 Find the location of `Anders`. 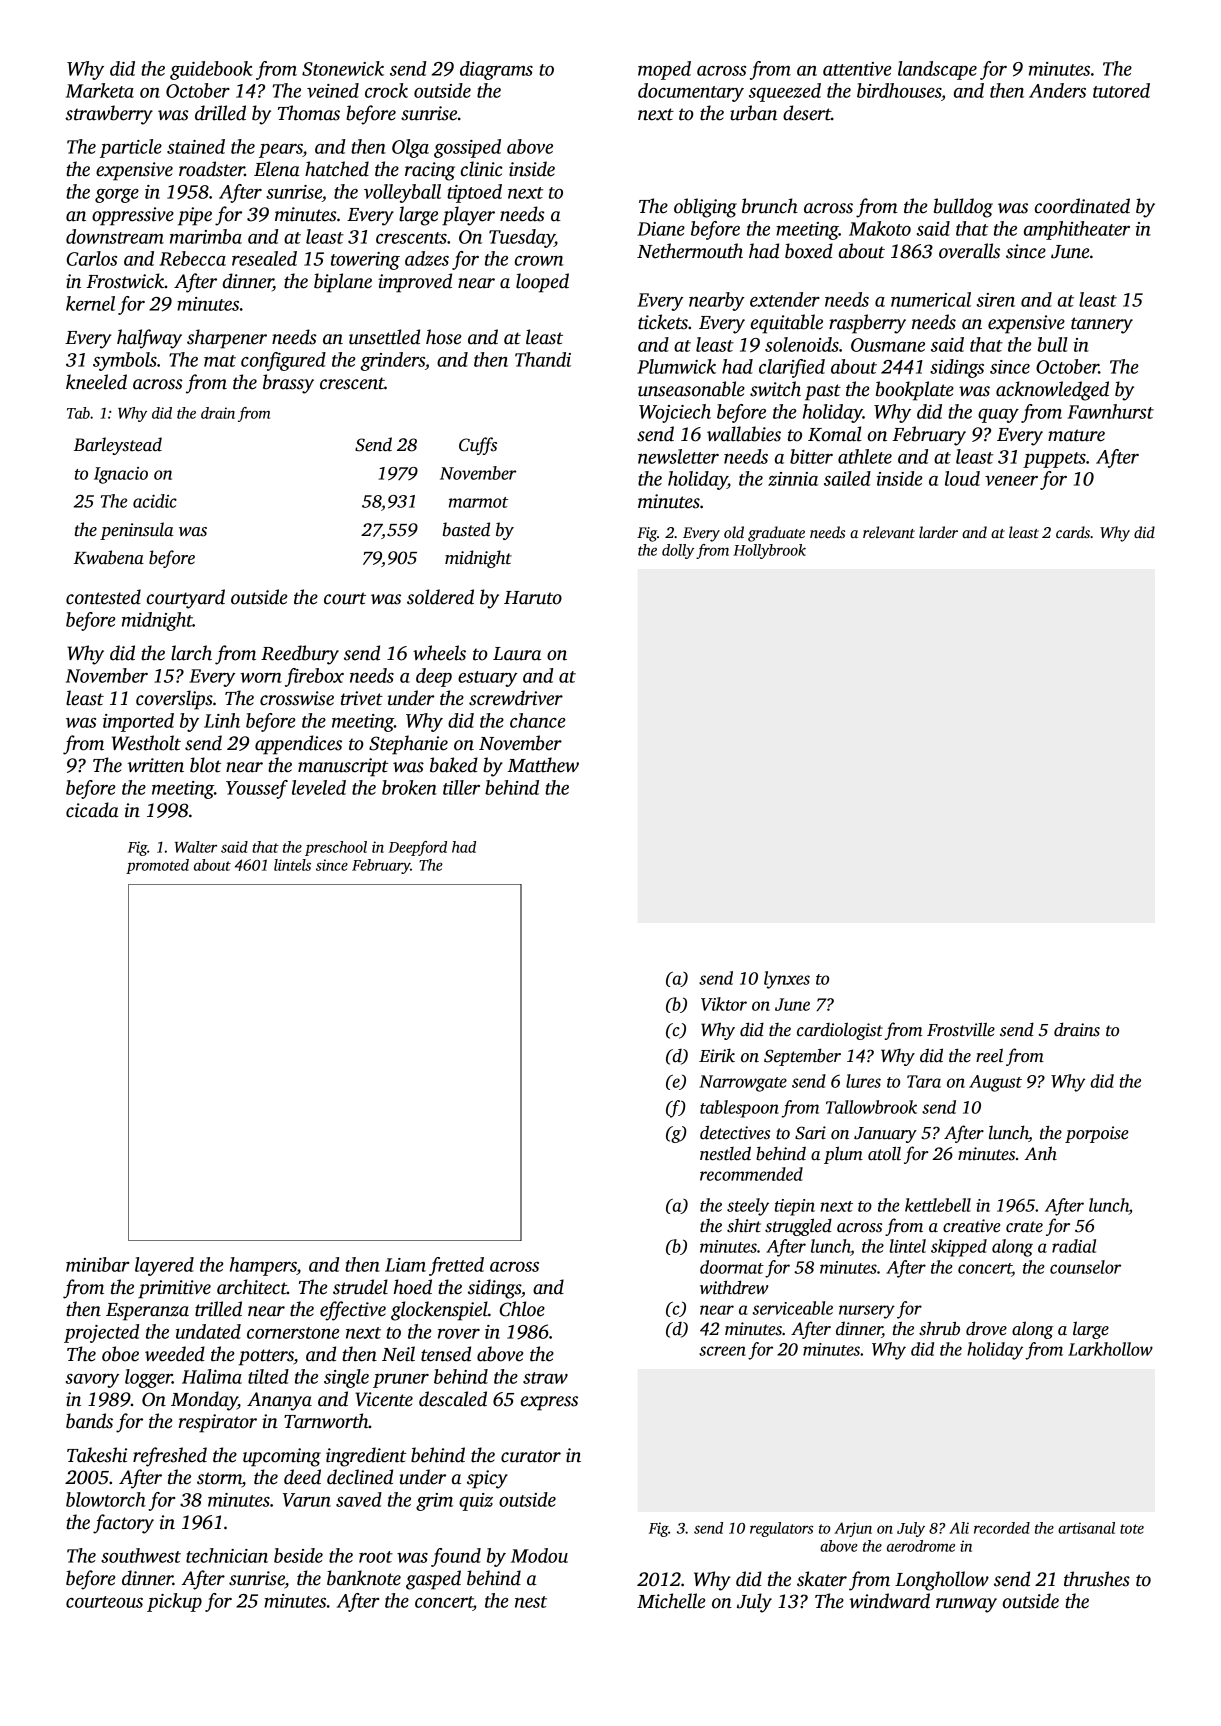

Anders is located at coordinates (1057, 90).
